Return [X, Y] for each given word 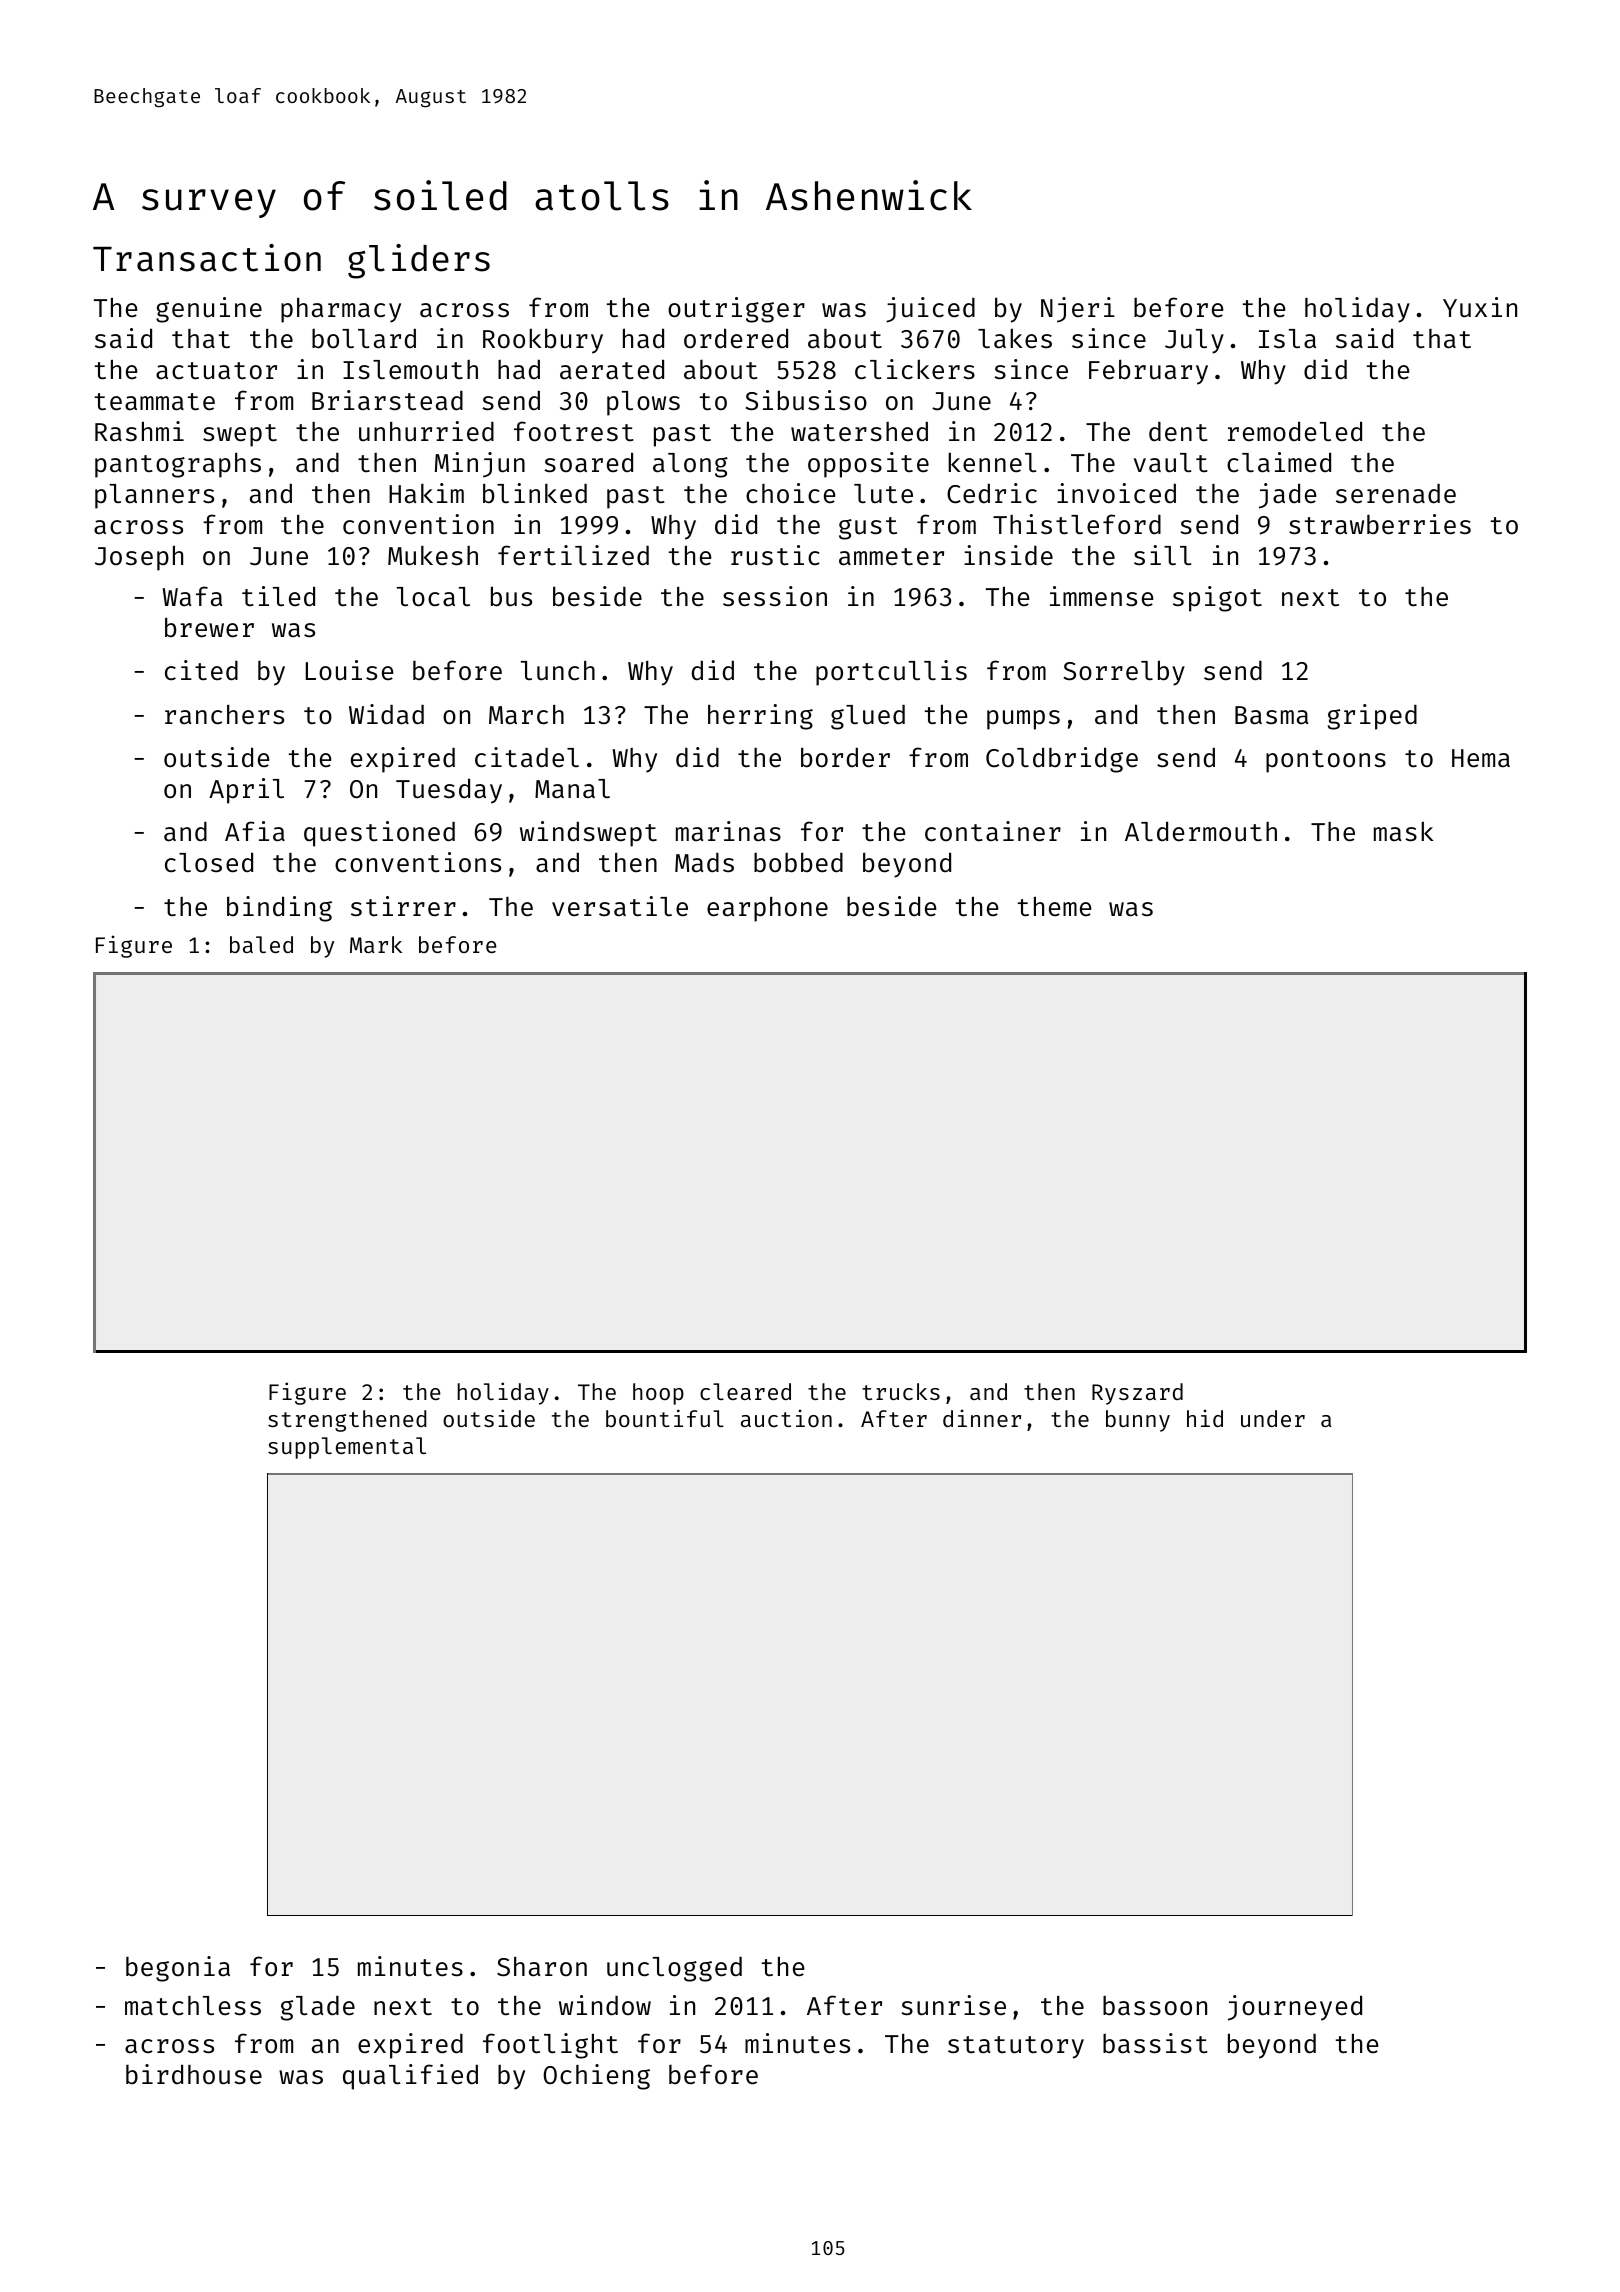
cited [201, 670]
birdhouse [194, 2074]
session [775, 596]
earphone [767, 909]
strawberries [1380, 524]
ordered [736, 338]
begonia [178, 1969]
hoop [658, 1394]
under [1273, 1418]
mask [1404, 831]
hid [1205, 1418]
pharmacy [341, 310]
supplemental [347, 1448]
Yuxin [1480, 307]
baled [261, 944]
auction [786, 1418]
